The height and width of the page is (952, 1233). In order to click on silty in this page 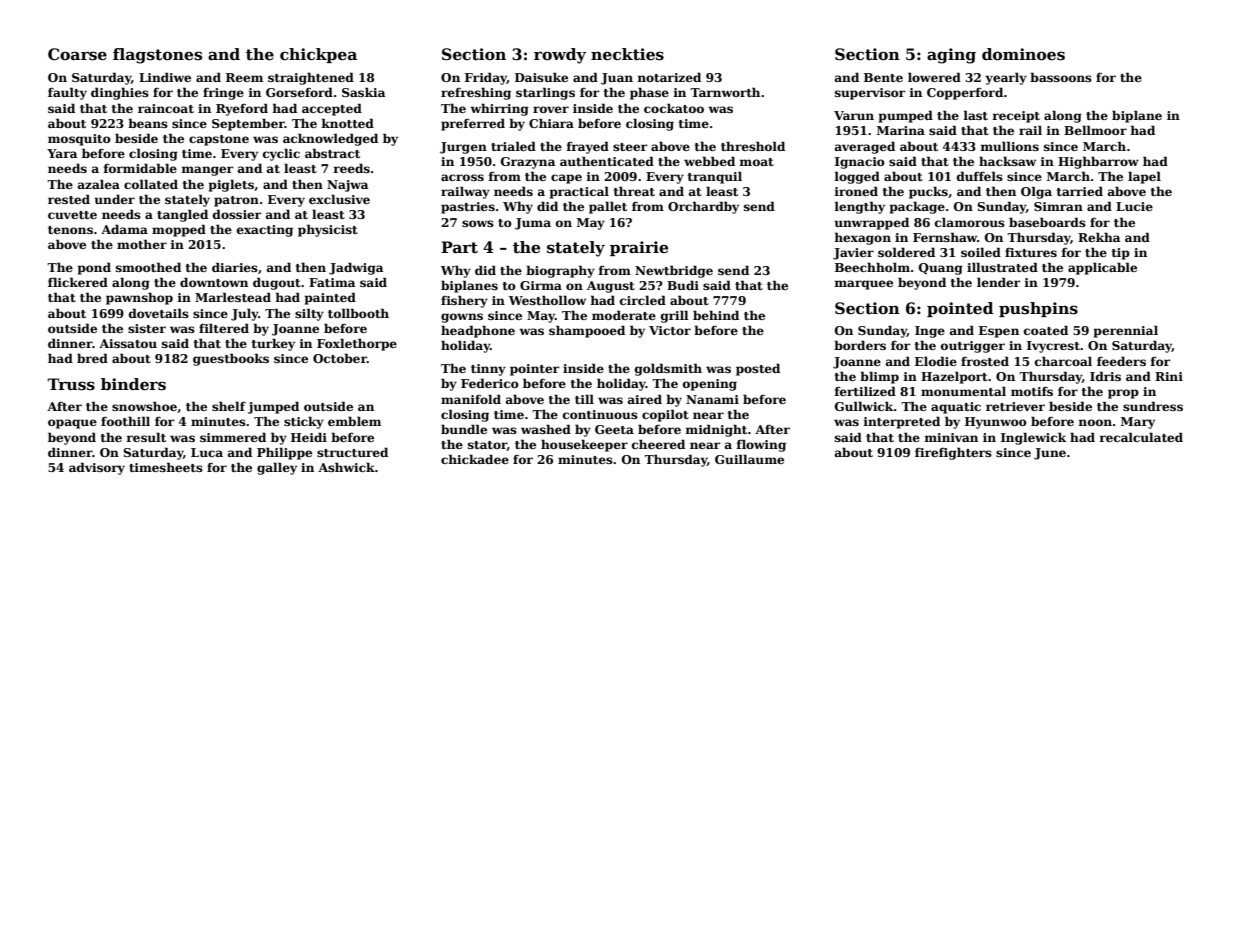, I will do `click(309, 314)`.
